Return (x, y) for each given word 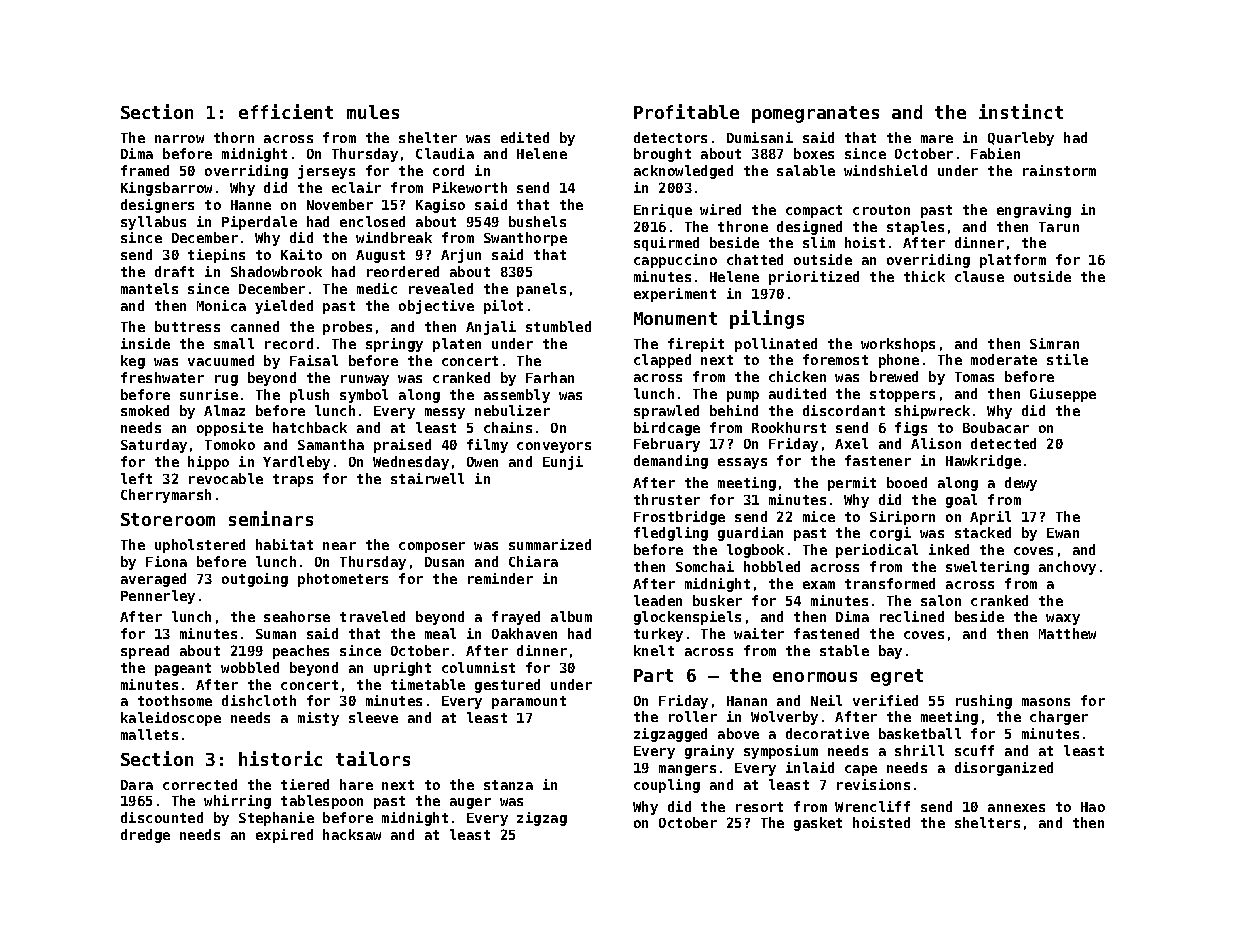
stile (1067, 359)
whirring (237, 802)
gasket (818, 824)
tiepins (216, 256)
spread (145, 652)
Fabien (995, 153)
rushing (984, 702)
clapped (662, 361)
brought (662, 155)
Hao (1093, 807)
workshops (898, 345)
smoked (145, 410)
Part (653, 675)
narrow (179, 139)
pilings (767, 319)
